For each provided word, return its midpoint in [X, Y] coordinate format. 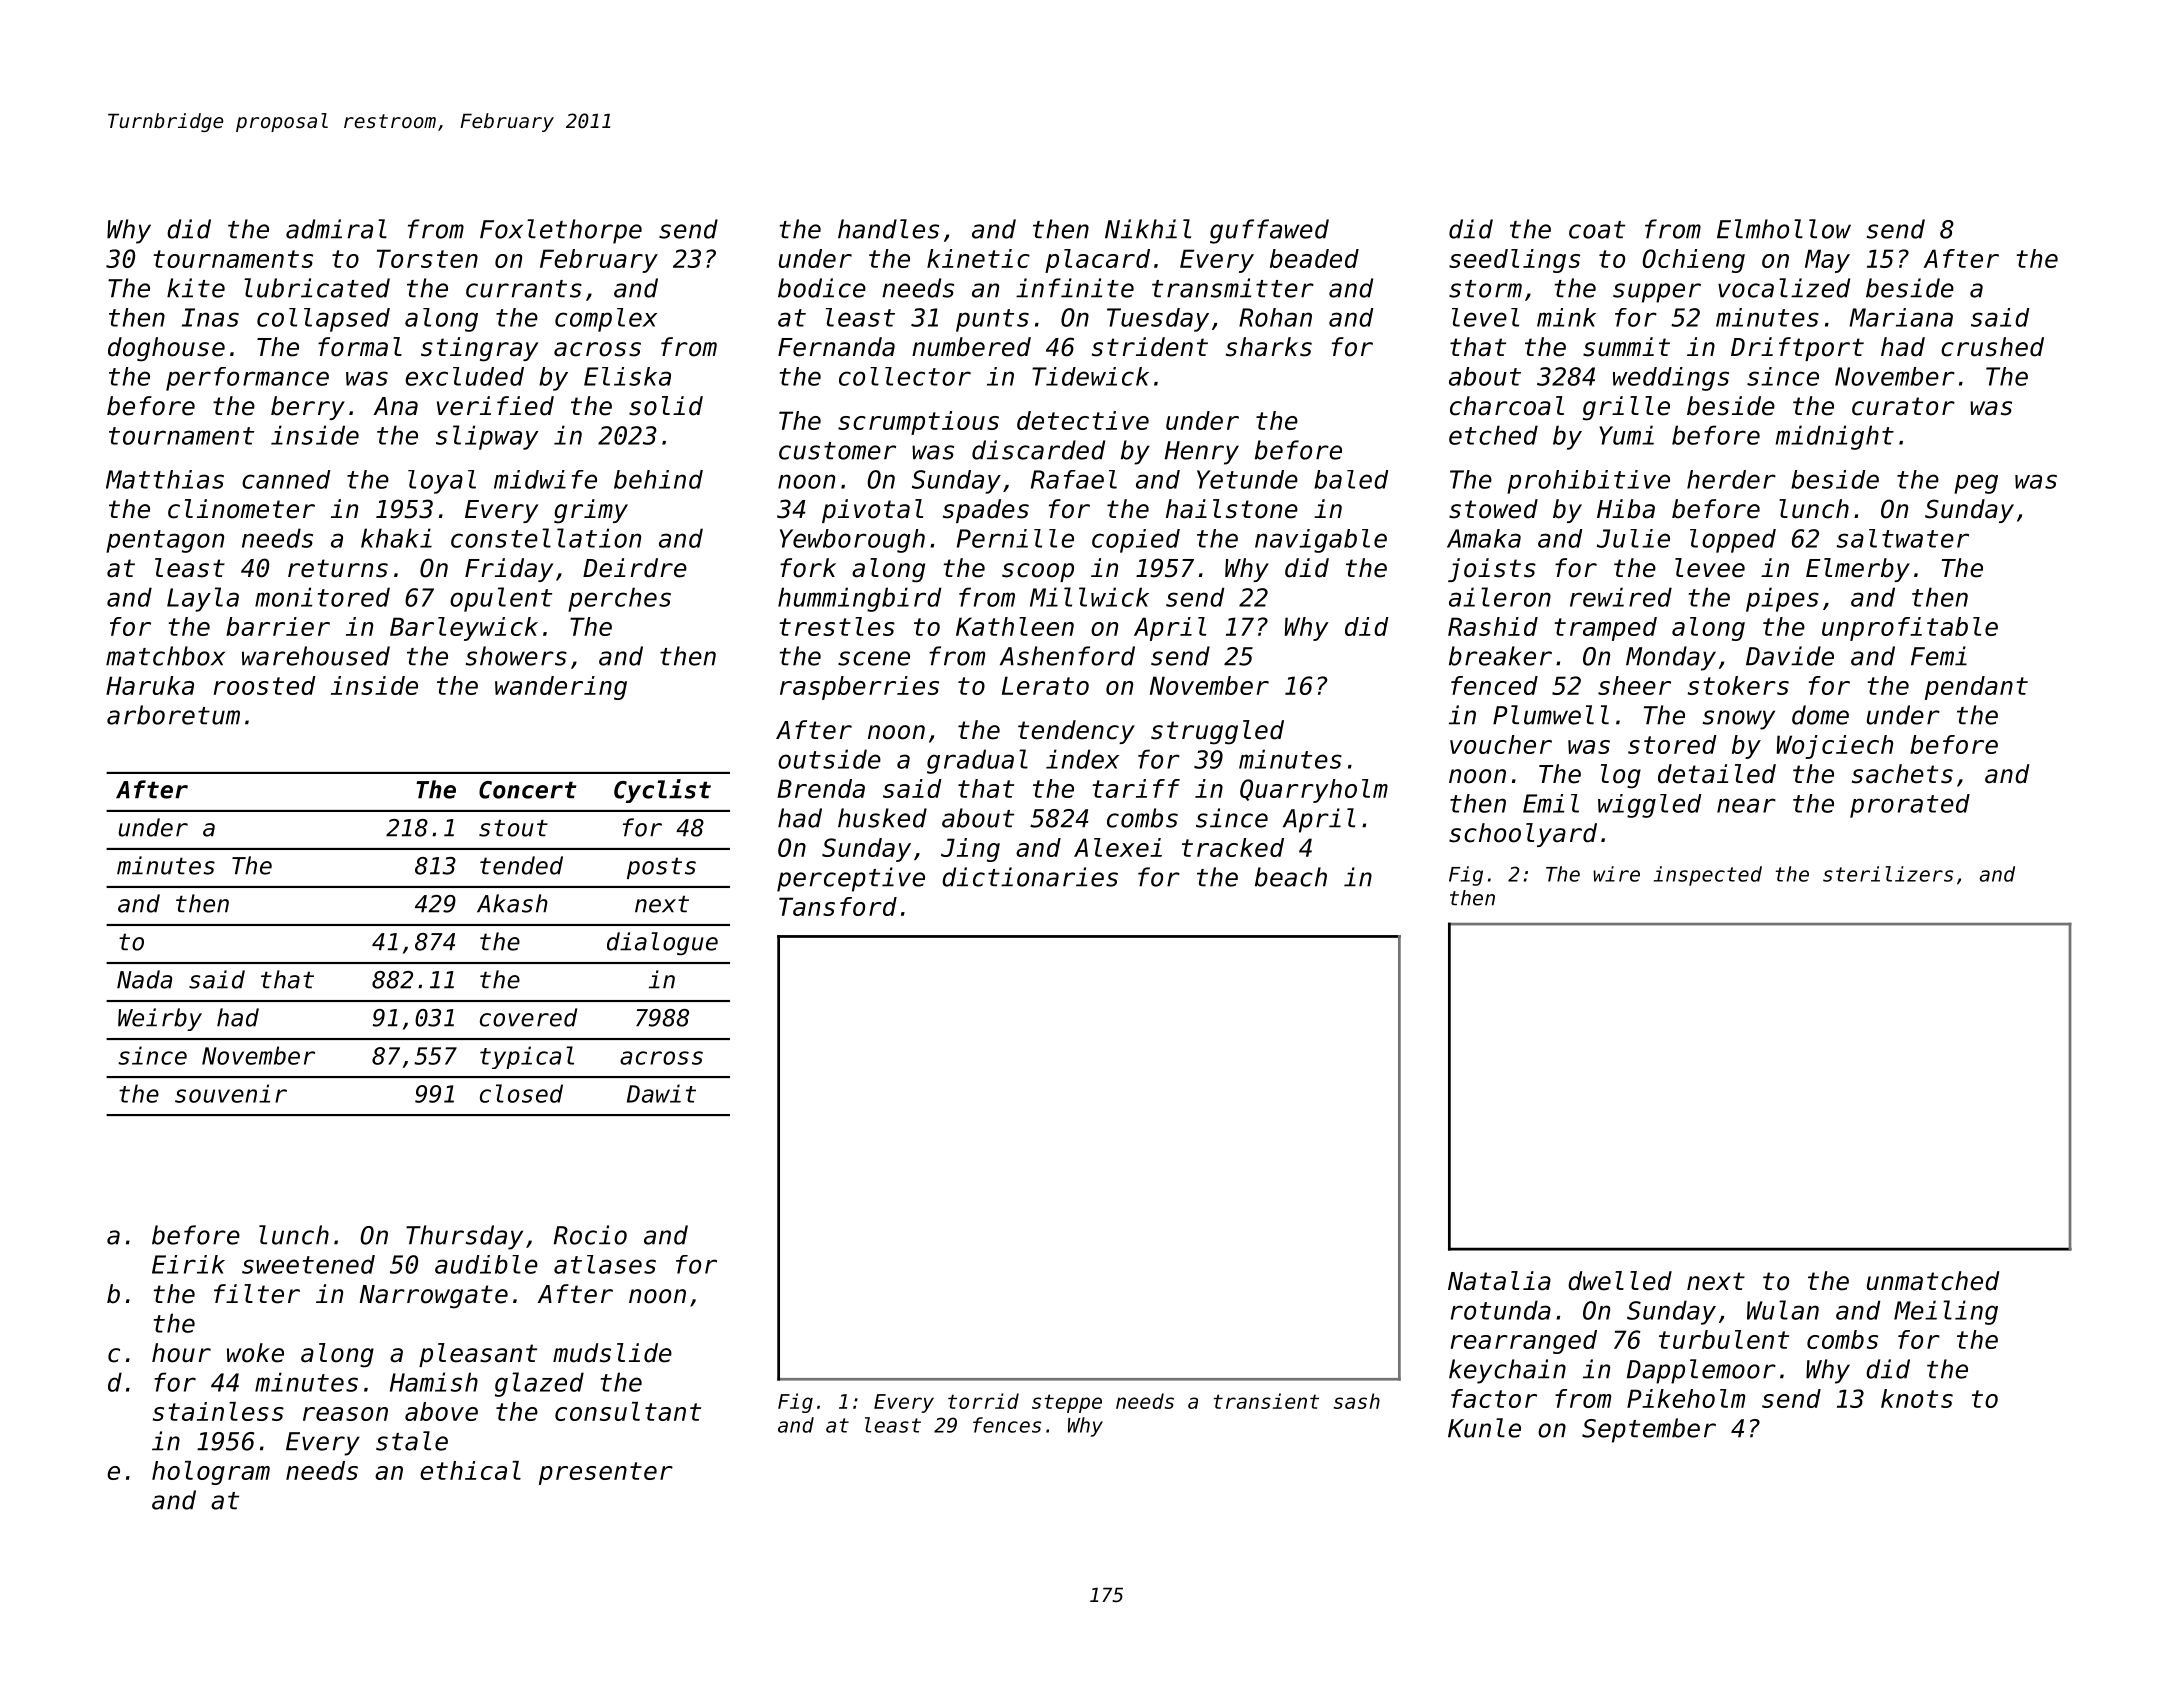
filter [257, 1294]
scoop [1038, 572]
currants [524, 289]
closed [521, 1093]
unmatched [1933, 1281]
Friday [509, 570]
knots [1917, 1398]
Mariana [1901, 317]
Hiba [1626, 509]
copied [1136, 541]
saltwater [1902, 538]
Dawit [661, 1093]
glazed [539, 1384]
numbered [971, 347]
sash [1357, 1401]
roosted [265, 685]
